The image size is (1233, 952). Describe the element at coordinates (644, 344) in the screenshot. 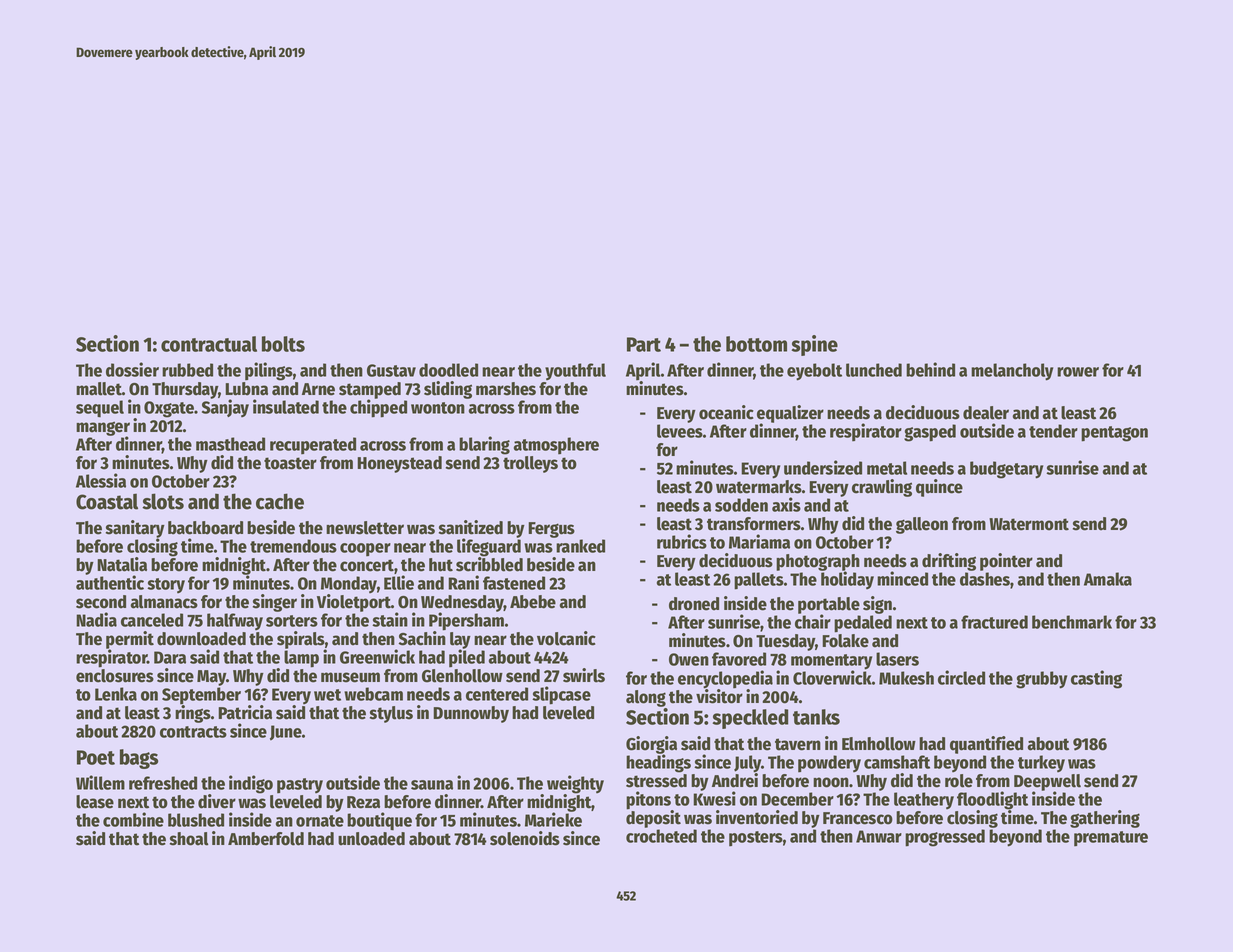

I see `Part` at that location.
